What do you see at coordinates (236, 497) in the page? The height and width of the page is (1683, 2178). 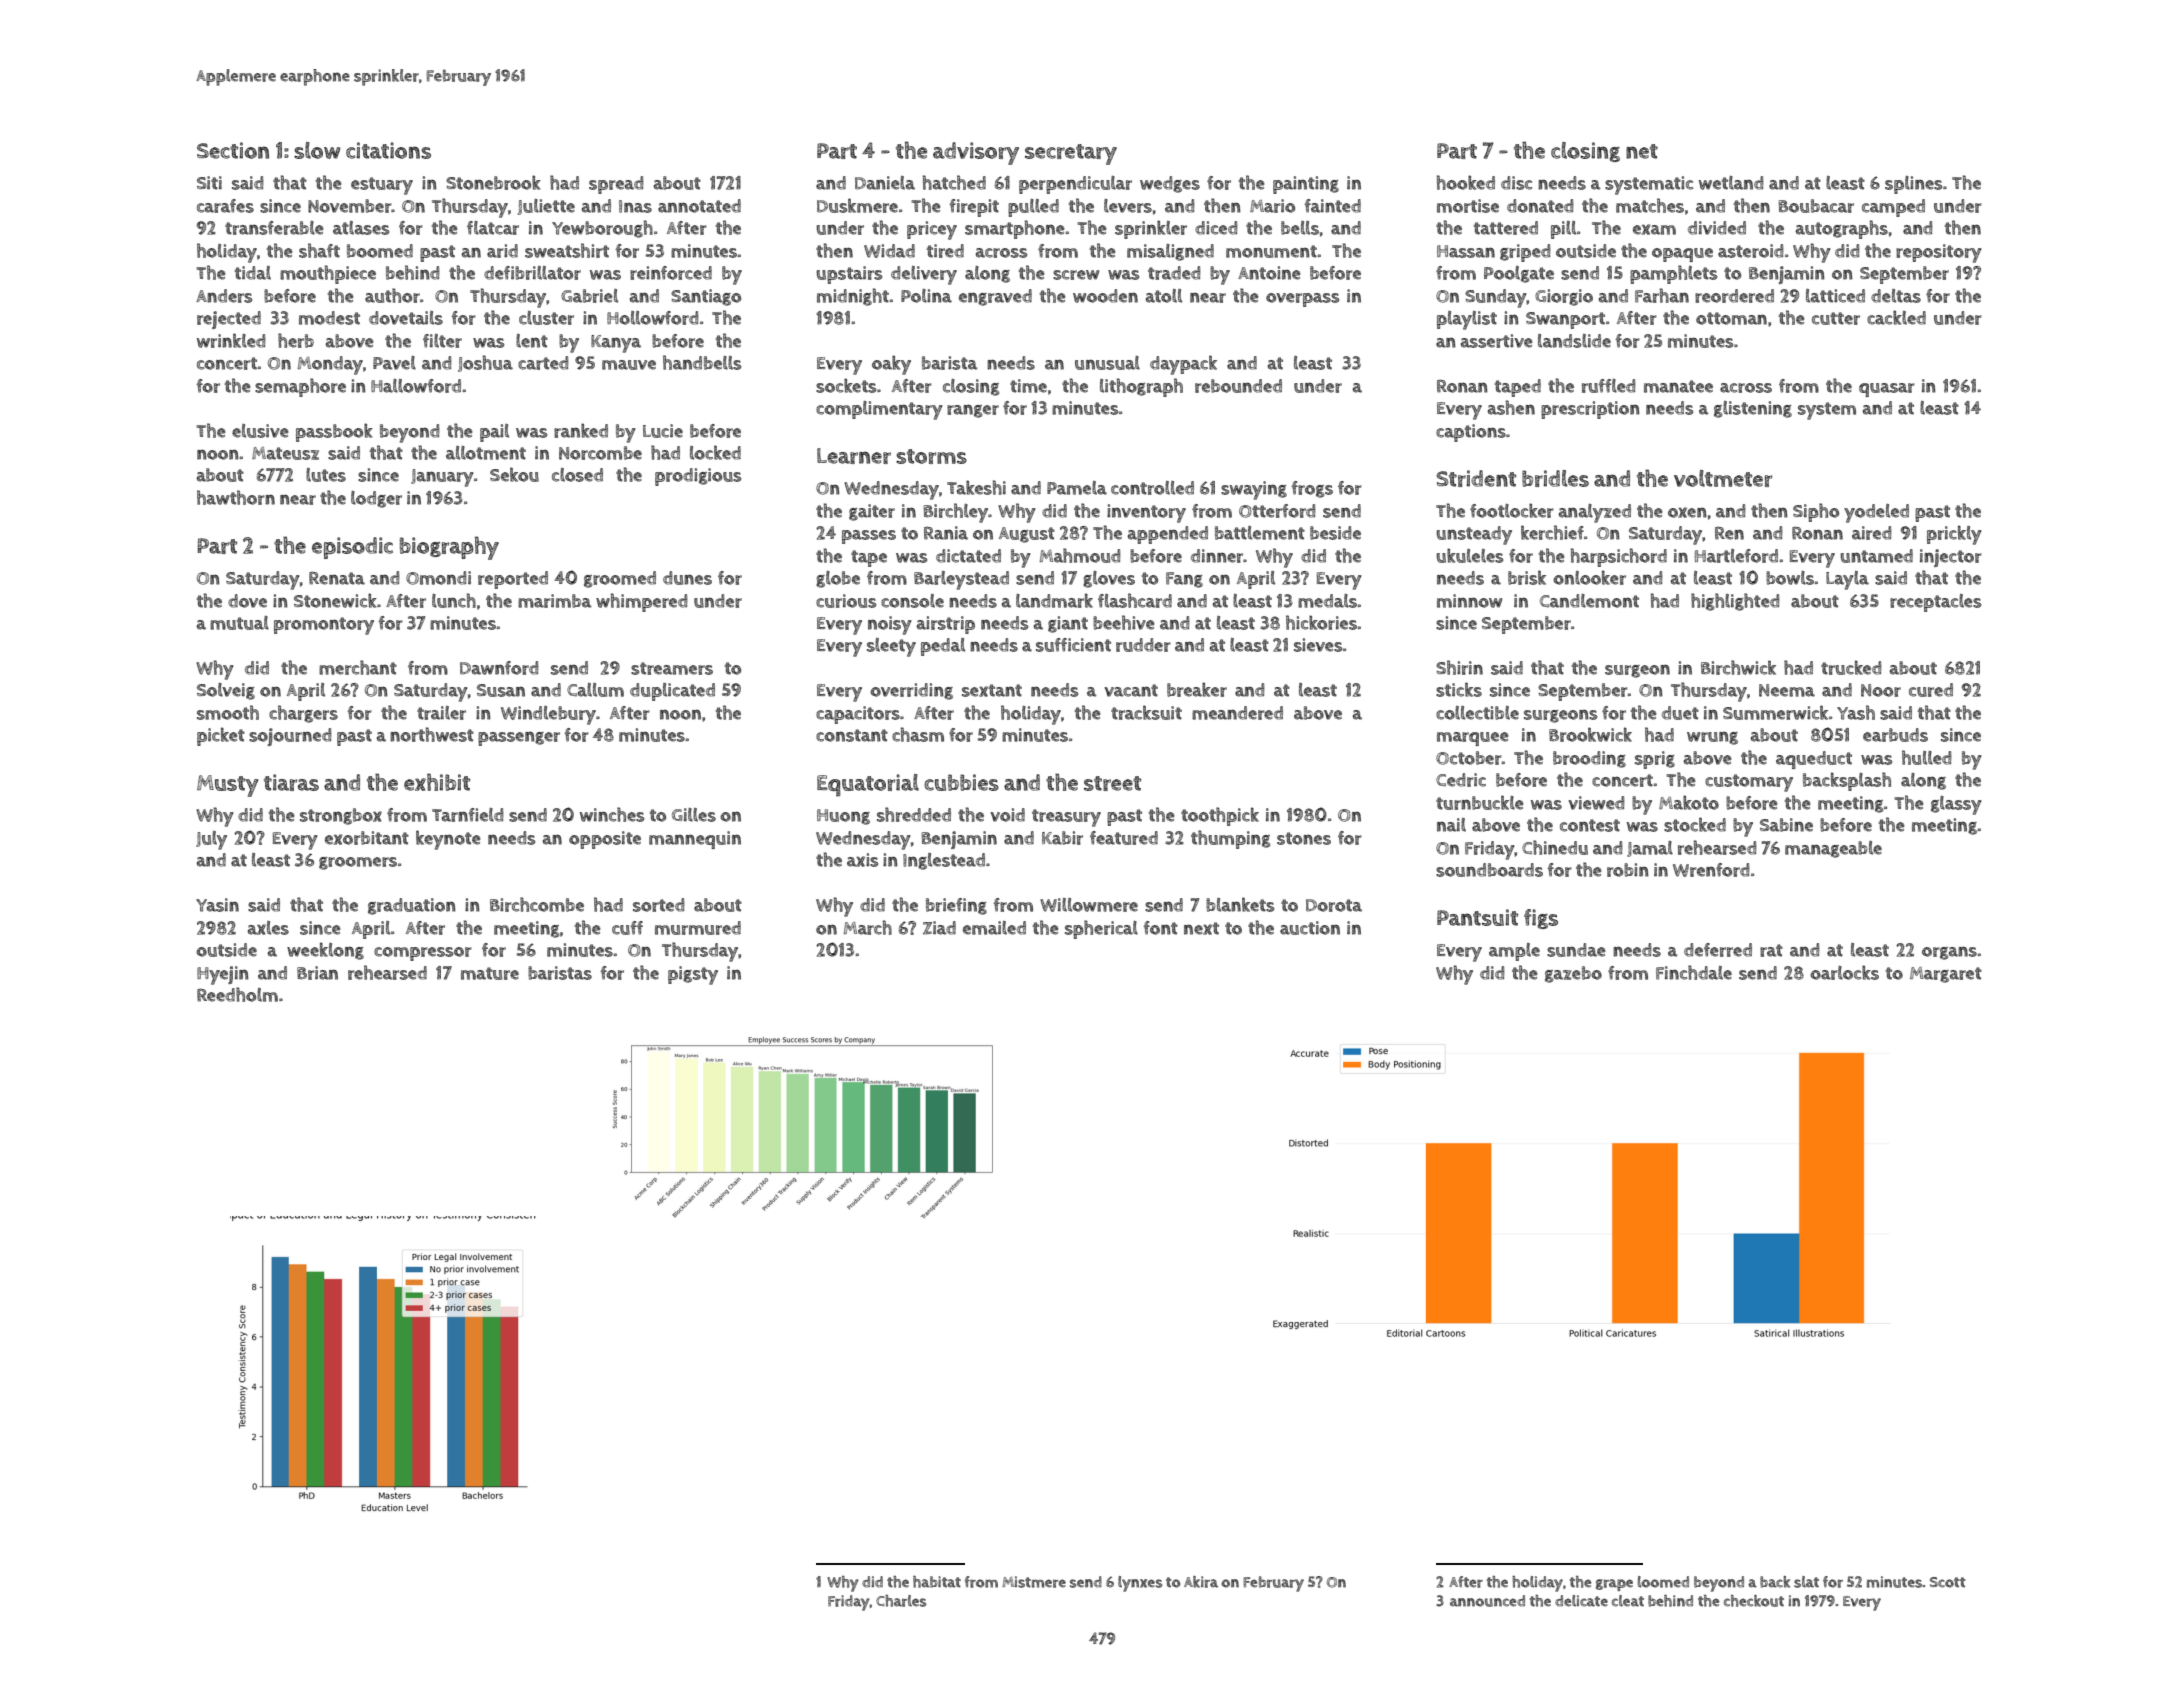 I see `hawthorn` at bounding box center [236, 497].
